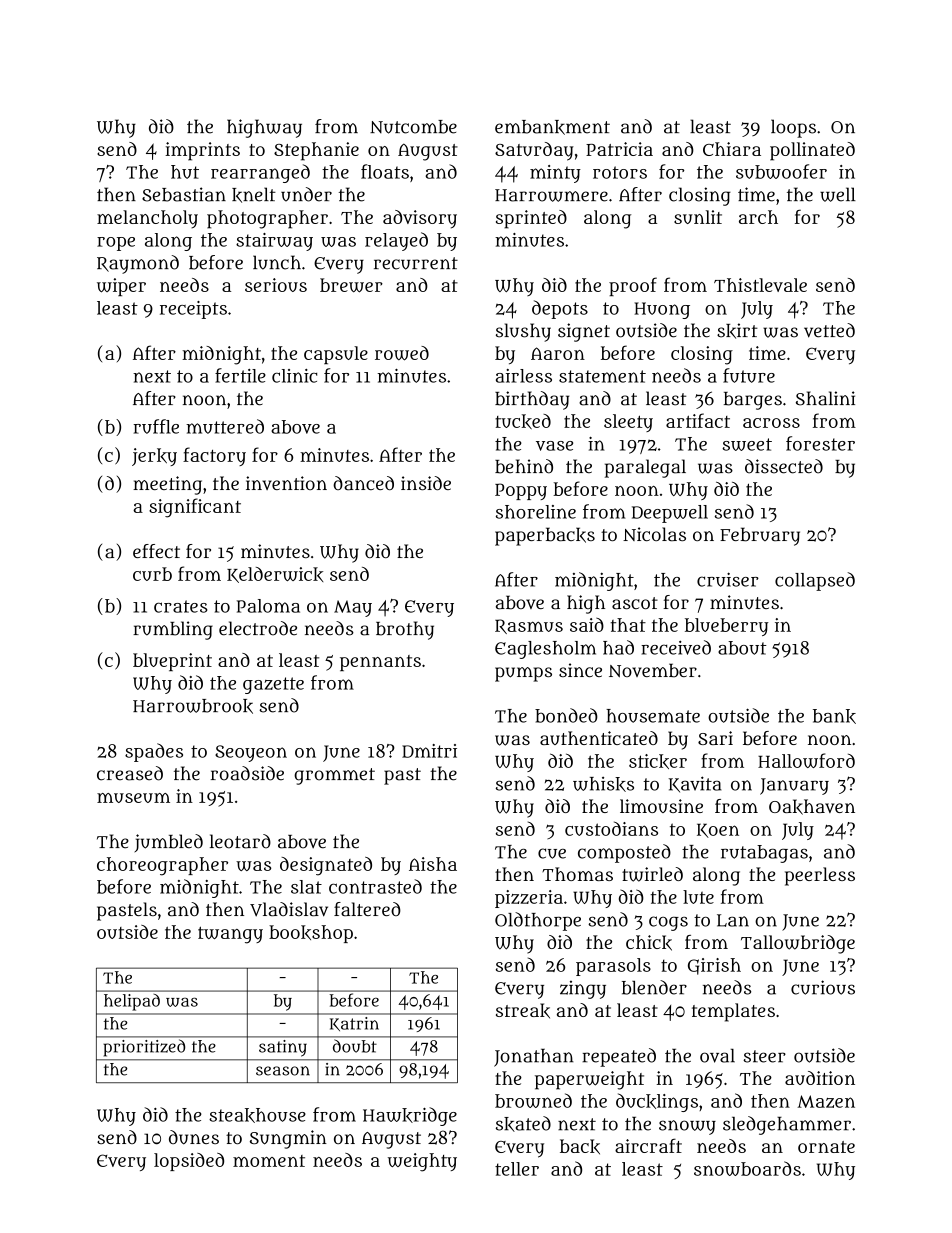 This document has width=952, height=1233. I want to click on advisory, so click(420, 219).
